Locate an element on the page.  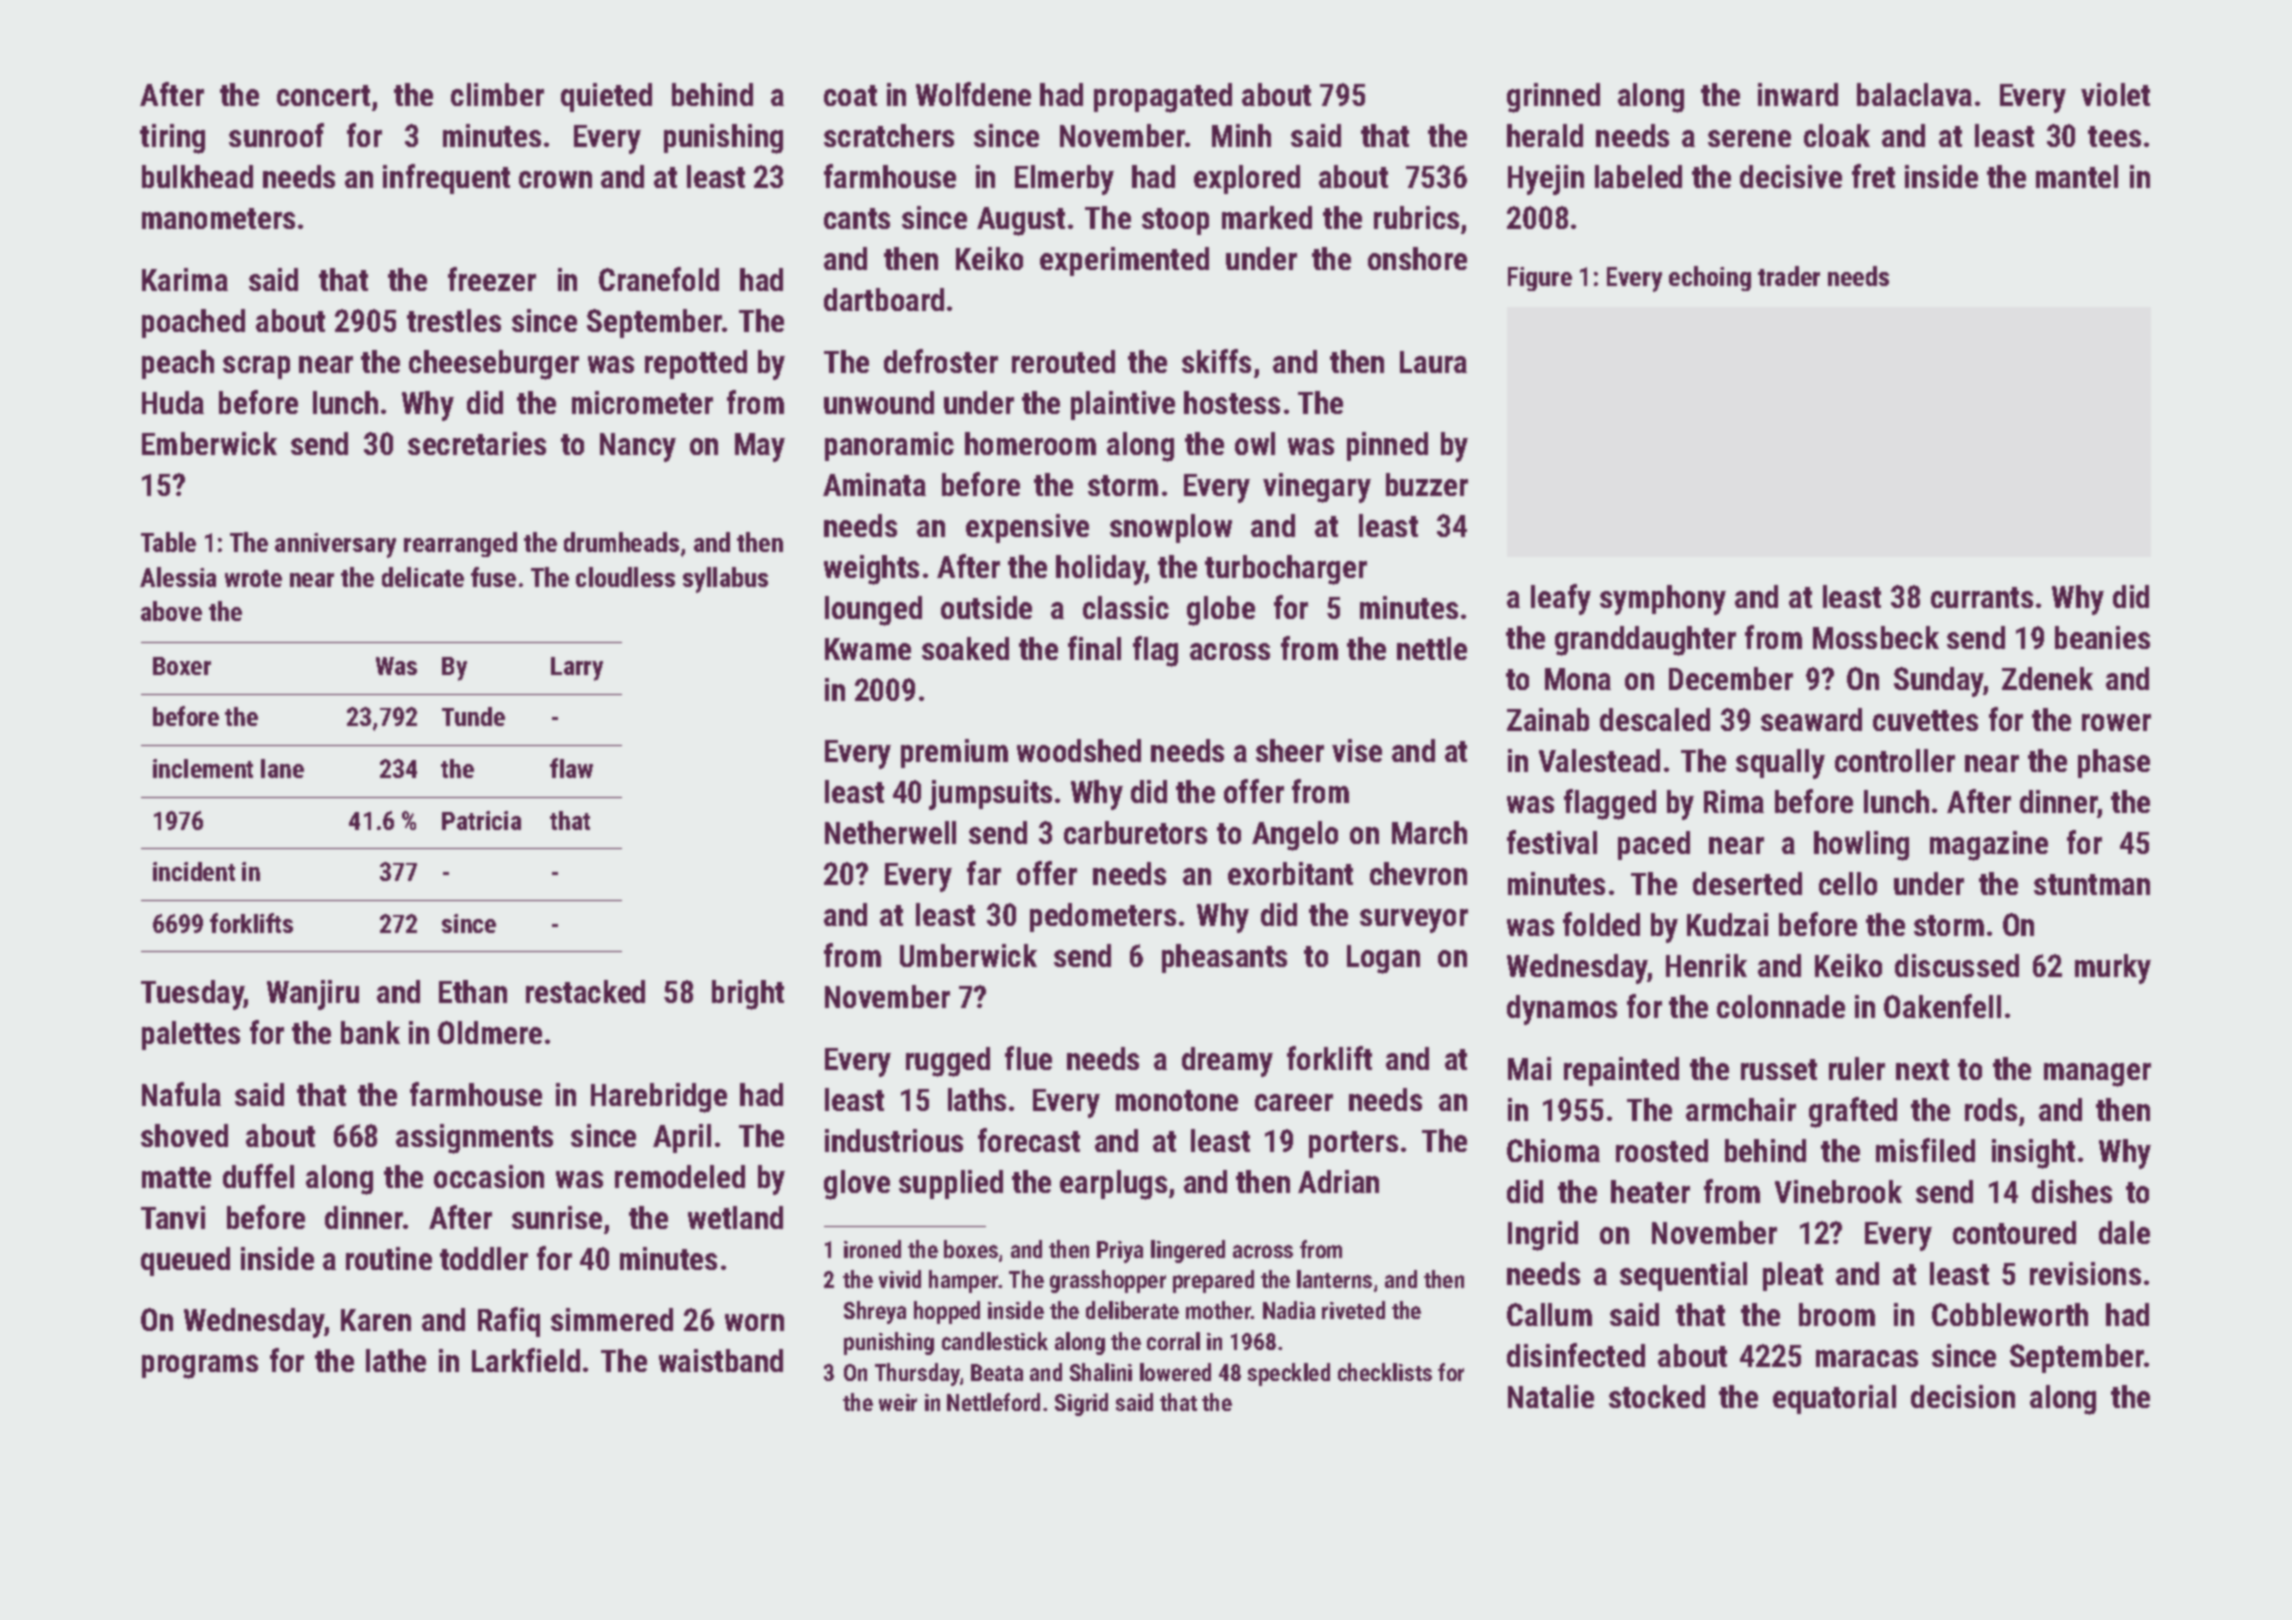
final is located at coordinates (1094, 648).
